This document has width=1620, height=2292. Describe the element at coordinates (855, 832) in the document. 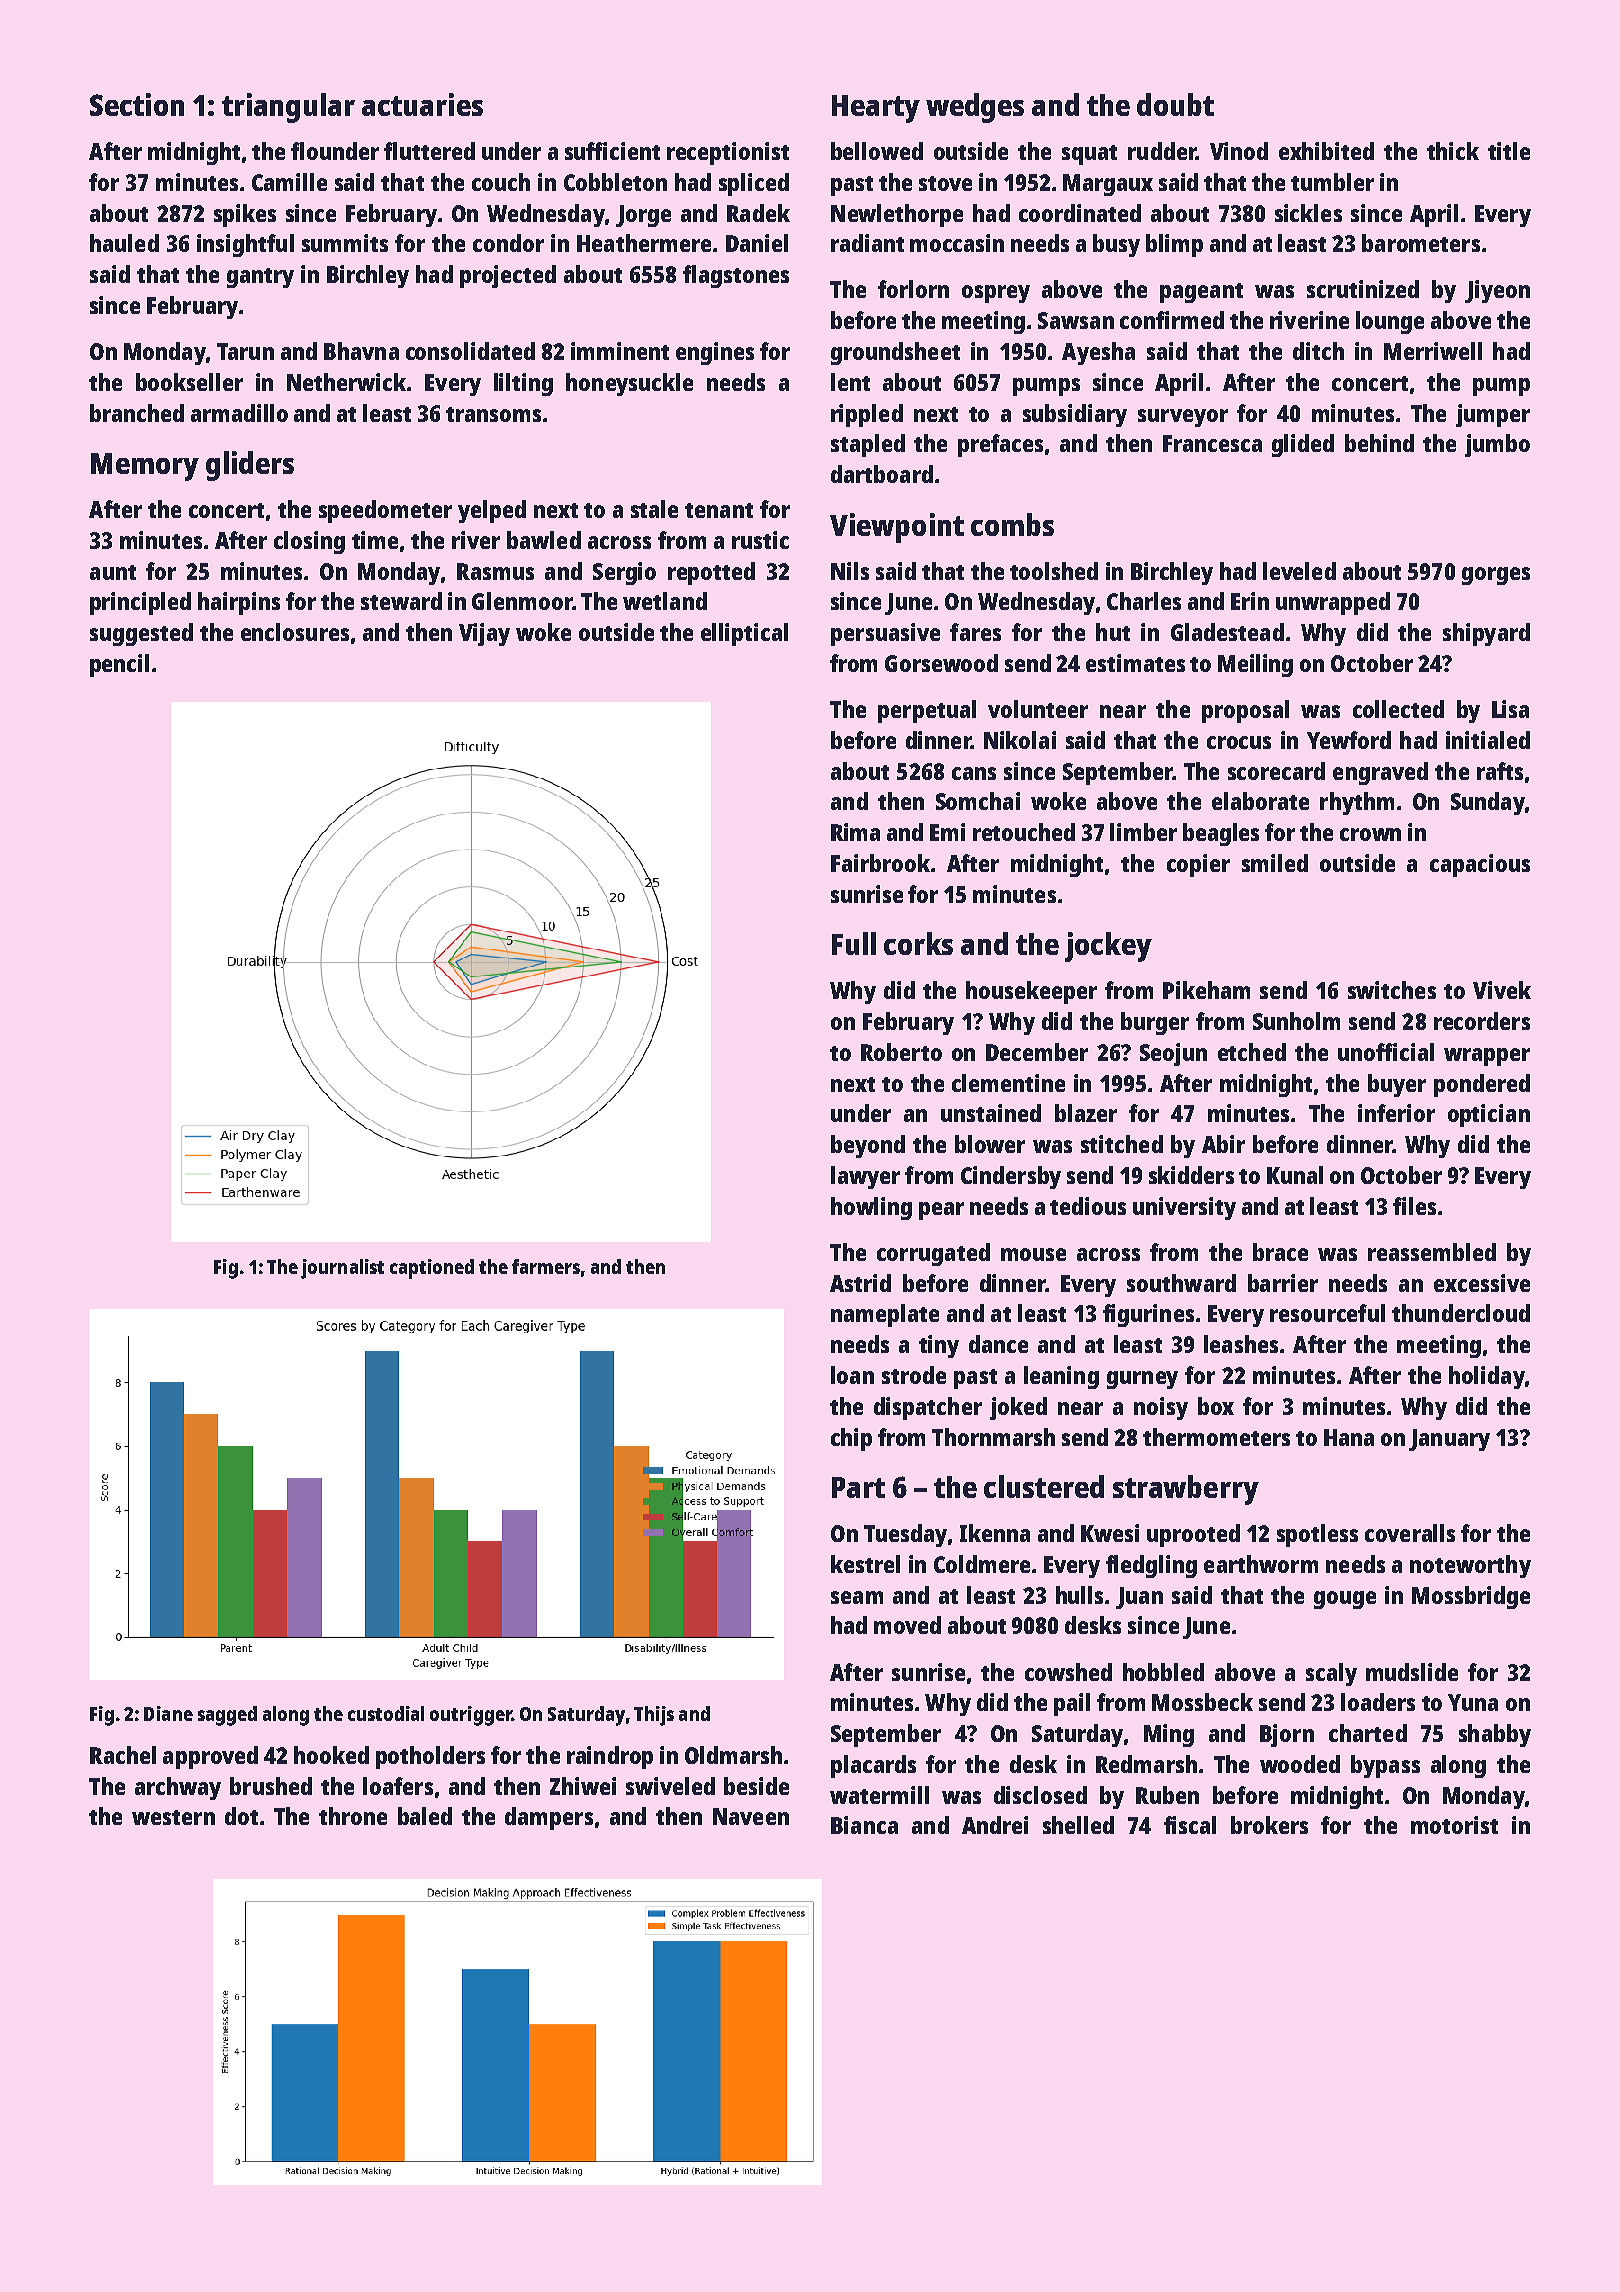

I see `Rima` at that location.
